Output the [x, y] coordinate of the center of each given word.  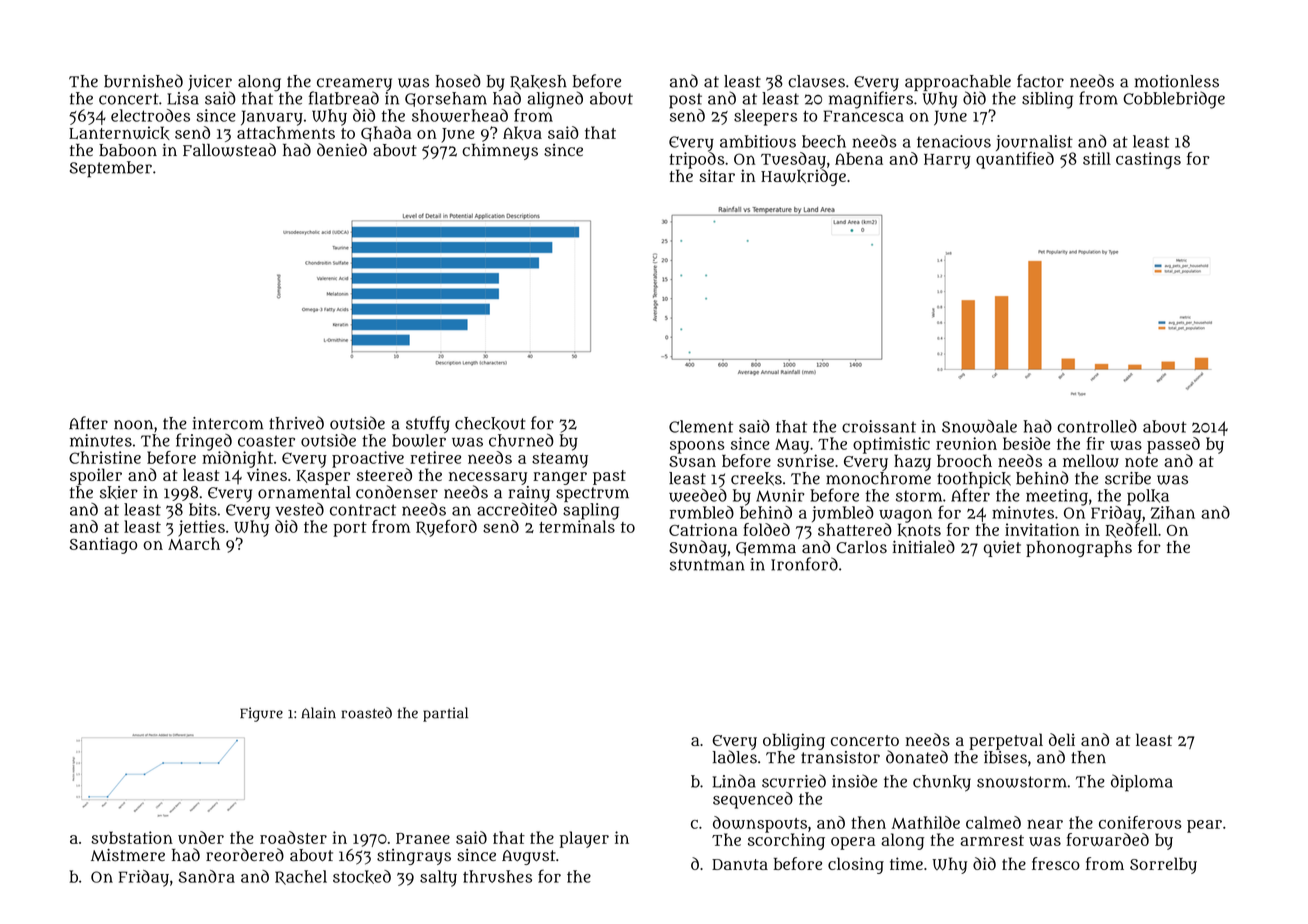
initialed [924, 547]
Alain [318, 713]
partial [445, 714]
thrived [296, 423]
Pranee [423, 838]
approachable [958, 83]
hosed [458, 81]
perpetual [1006, 741]
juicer [210, 83]
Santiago [103, 545]
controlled [1097, 426]
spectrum [592, 494]
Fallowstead [229, 150]
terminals [577, 526]
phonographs [1079, 549]
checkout [490, 423]
